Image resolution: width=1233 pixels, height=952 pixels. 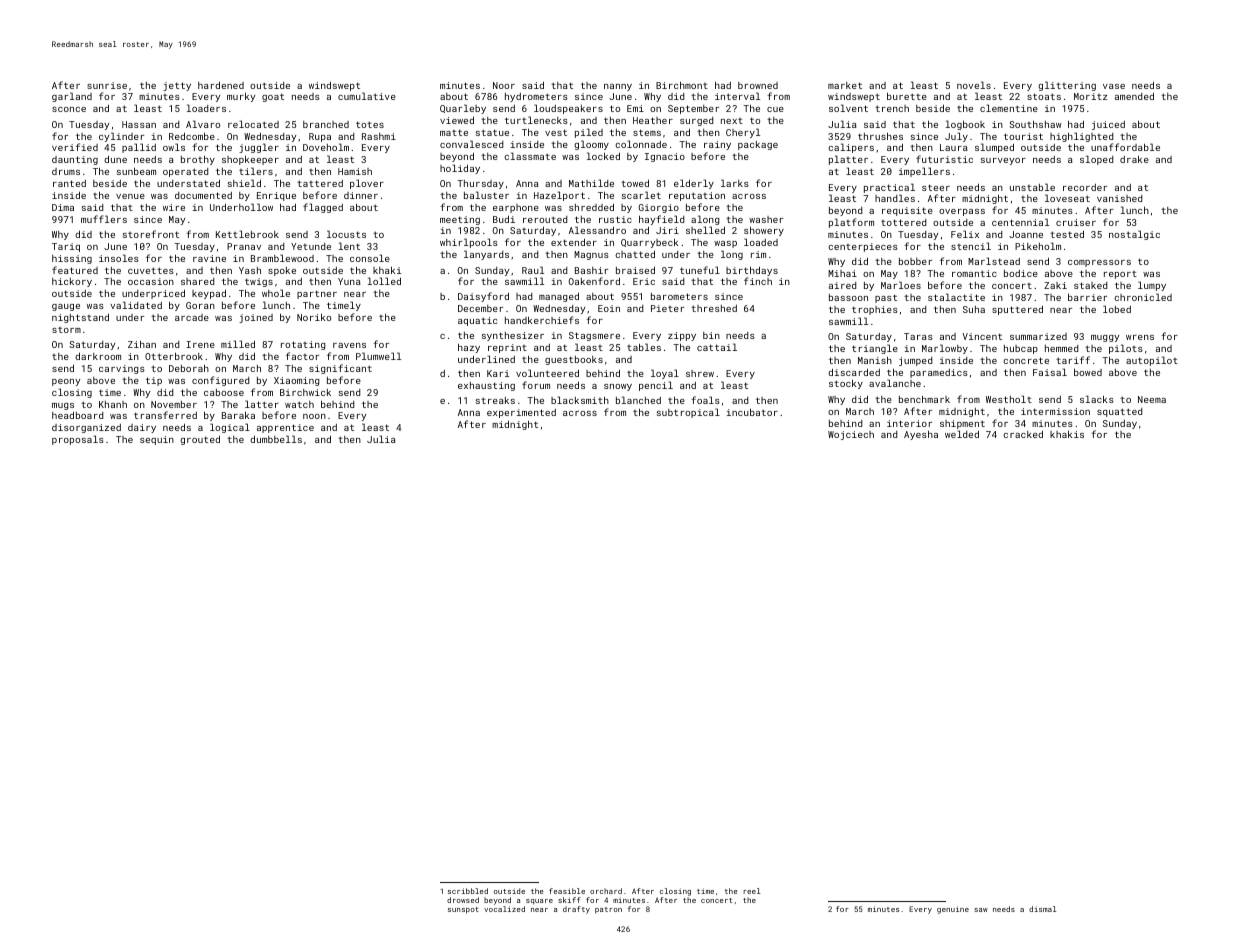 I want to click on shared, so click(x=197, y=281).
